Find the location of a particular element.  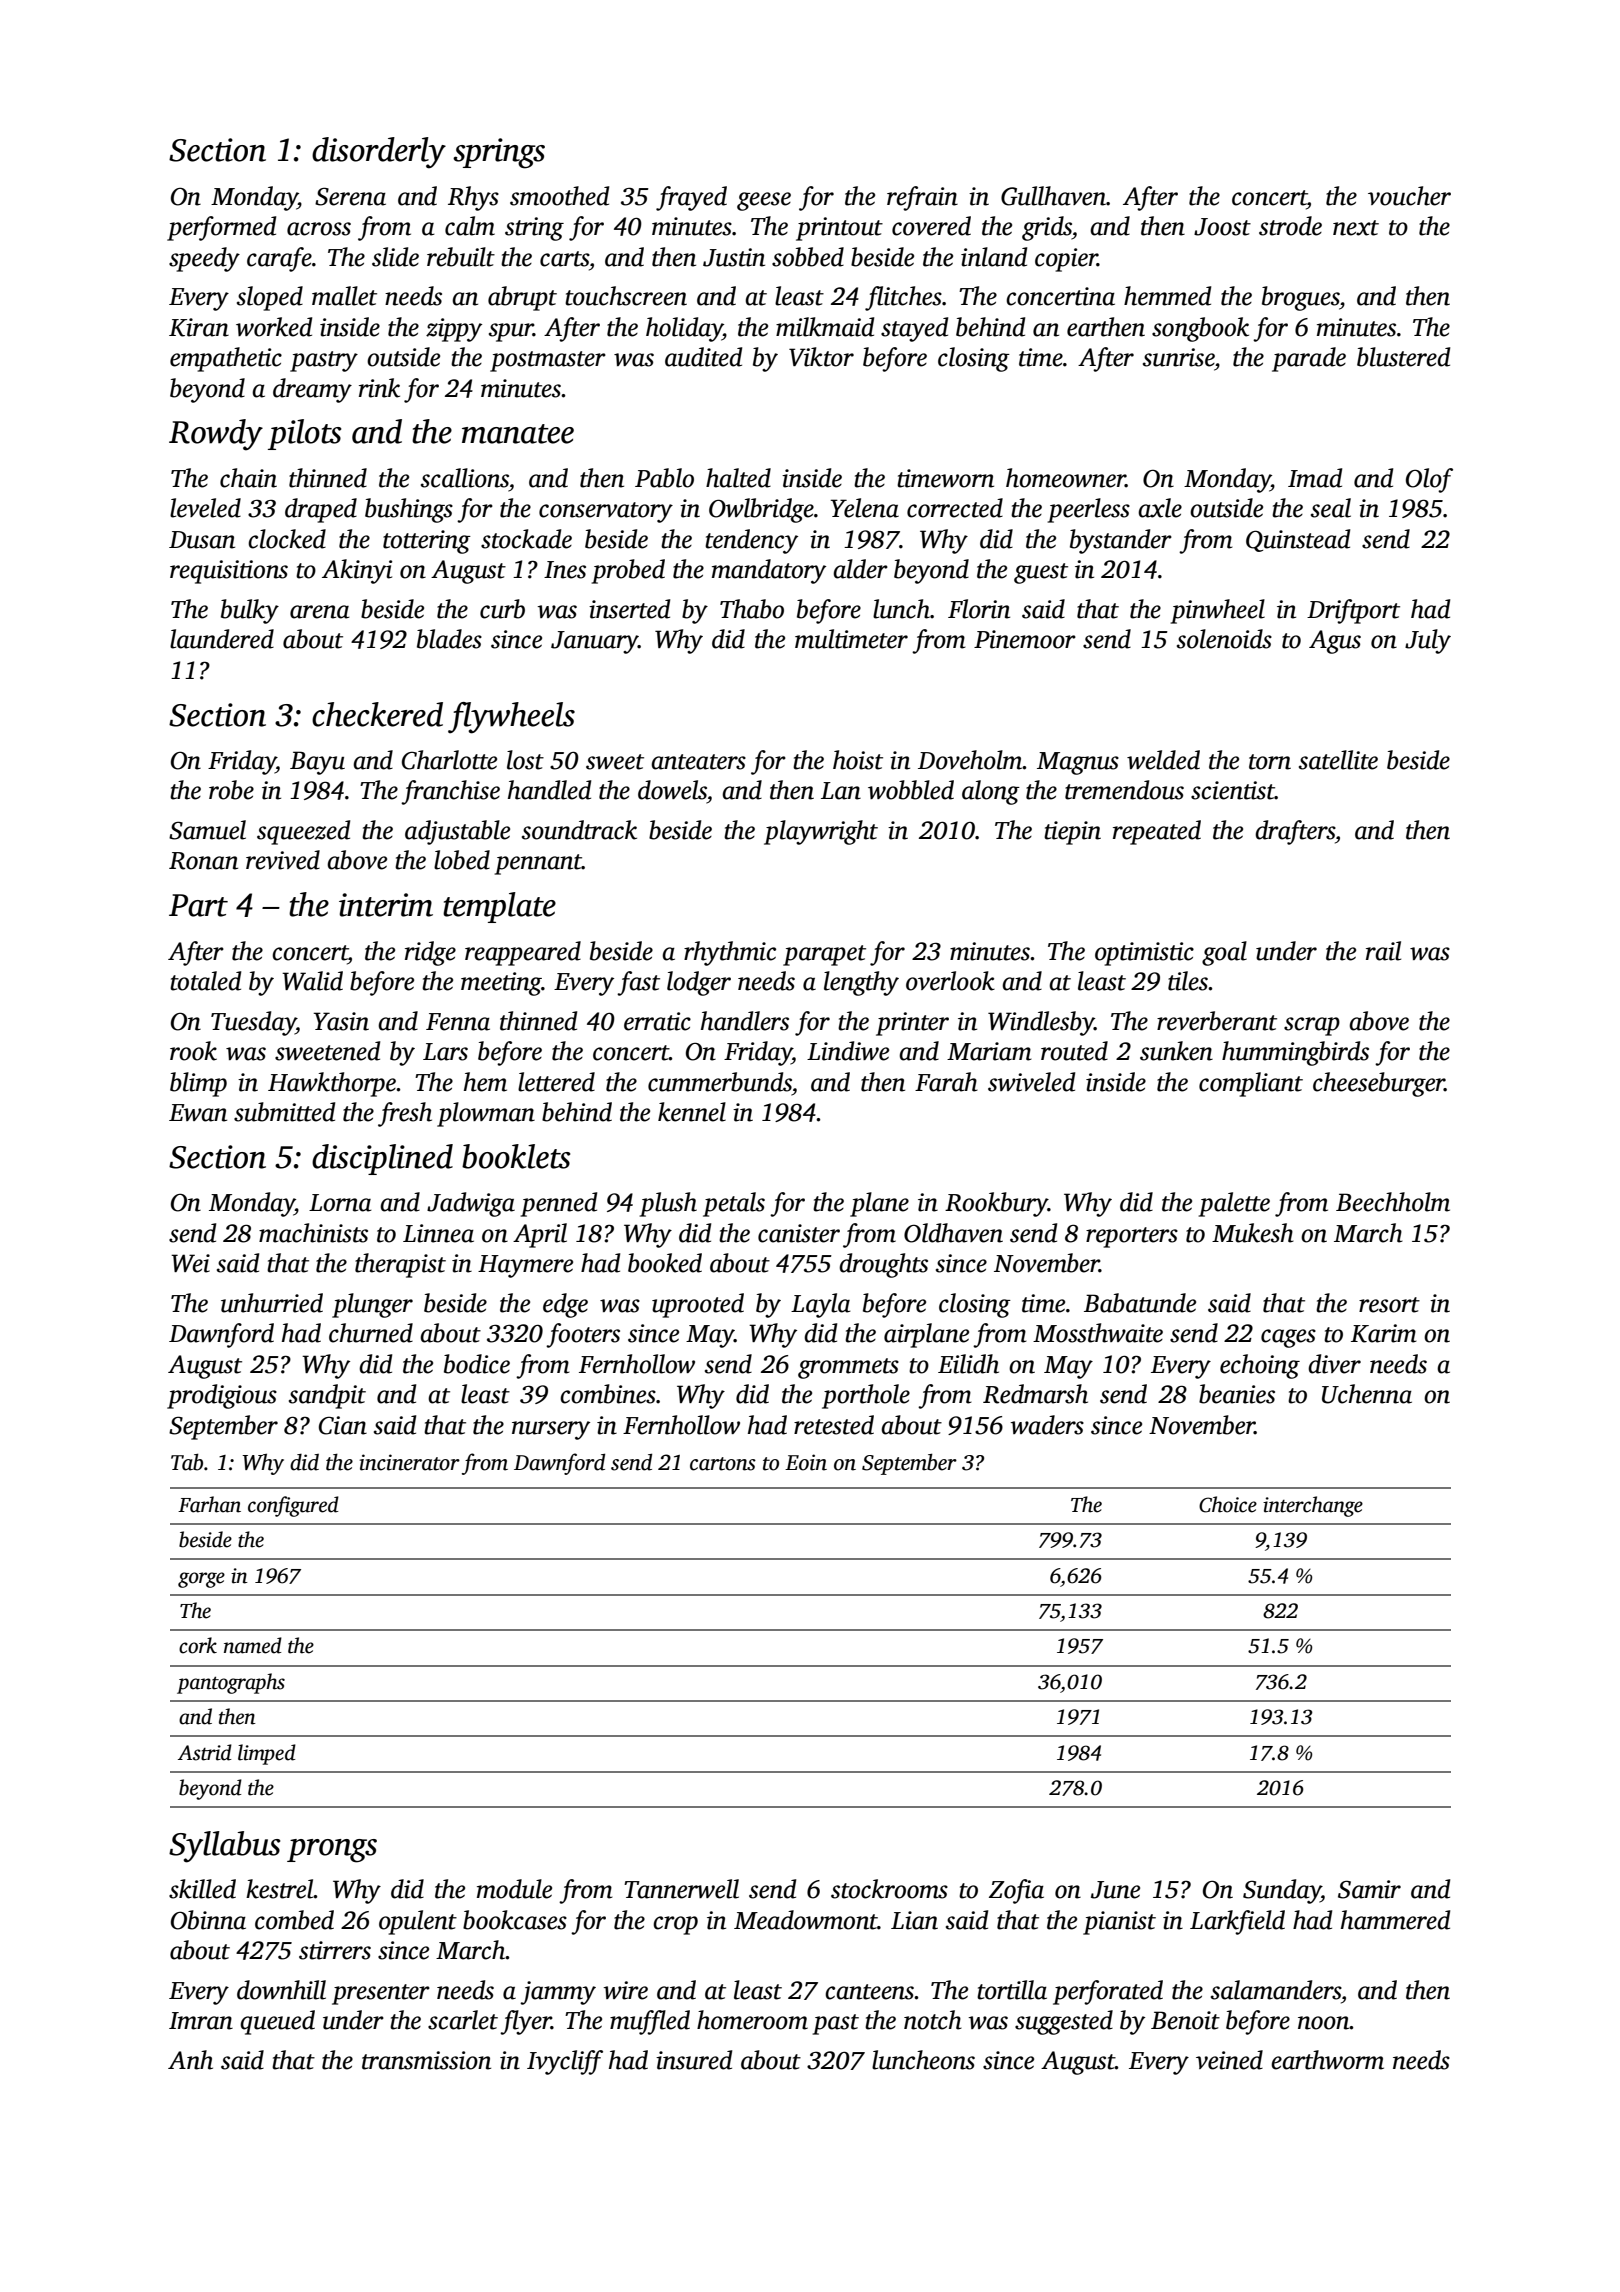

disorderly is located at coordinates (379, 153).
